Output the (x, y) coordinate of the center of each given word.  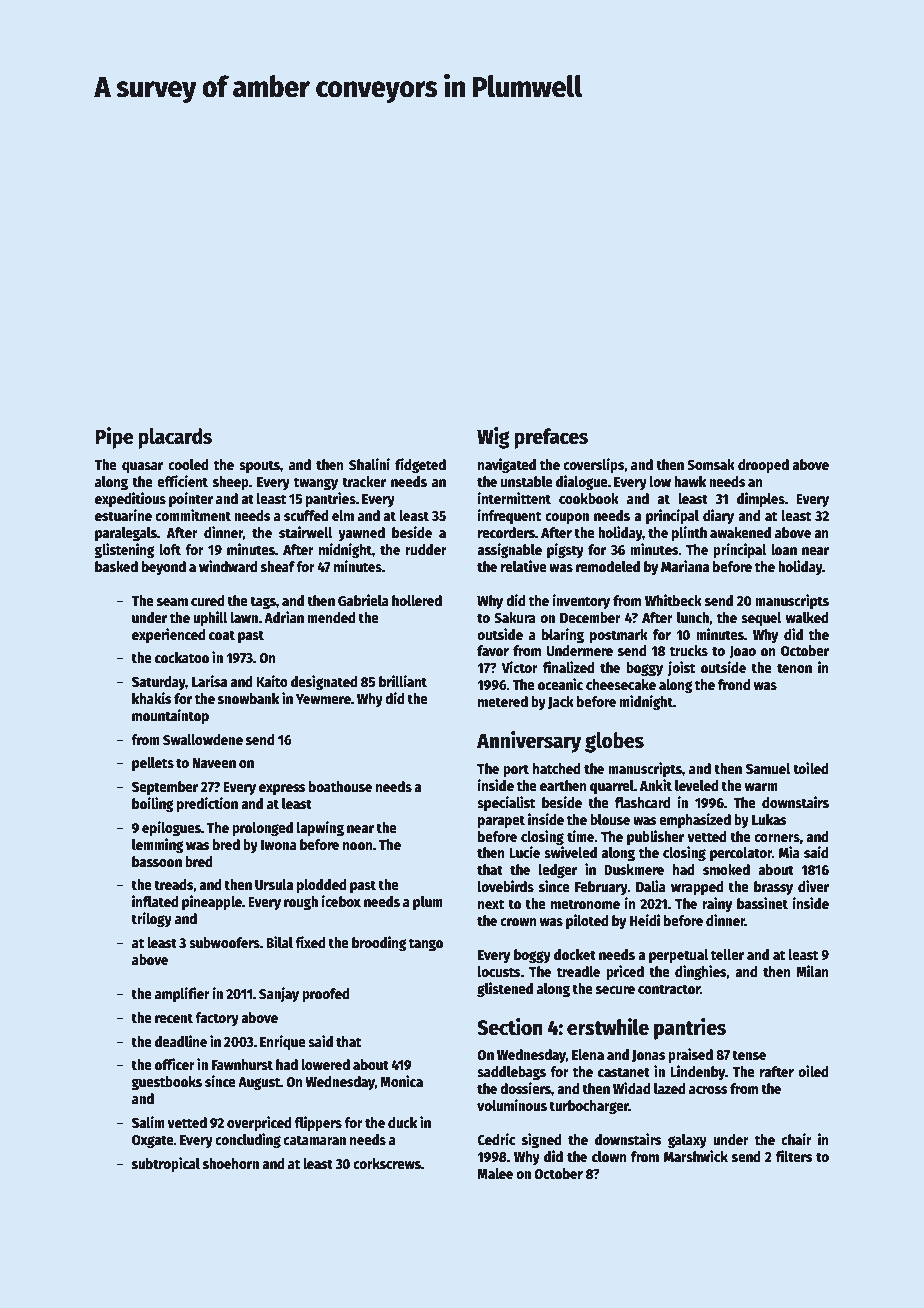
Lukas (769, 819)
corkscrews (387, 1163)
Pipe (114, 438)
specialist (506, 803)
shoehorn (231, 1163)
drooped (763, 466)
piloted (587, 921)
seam (172, 602)
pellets (153, 764)
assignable (509, 550)
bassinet (762, 903)
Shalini (369, 464)
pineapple (212, 902)
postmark (619, 636)
